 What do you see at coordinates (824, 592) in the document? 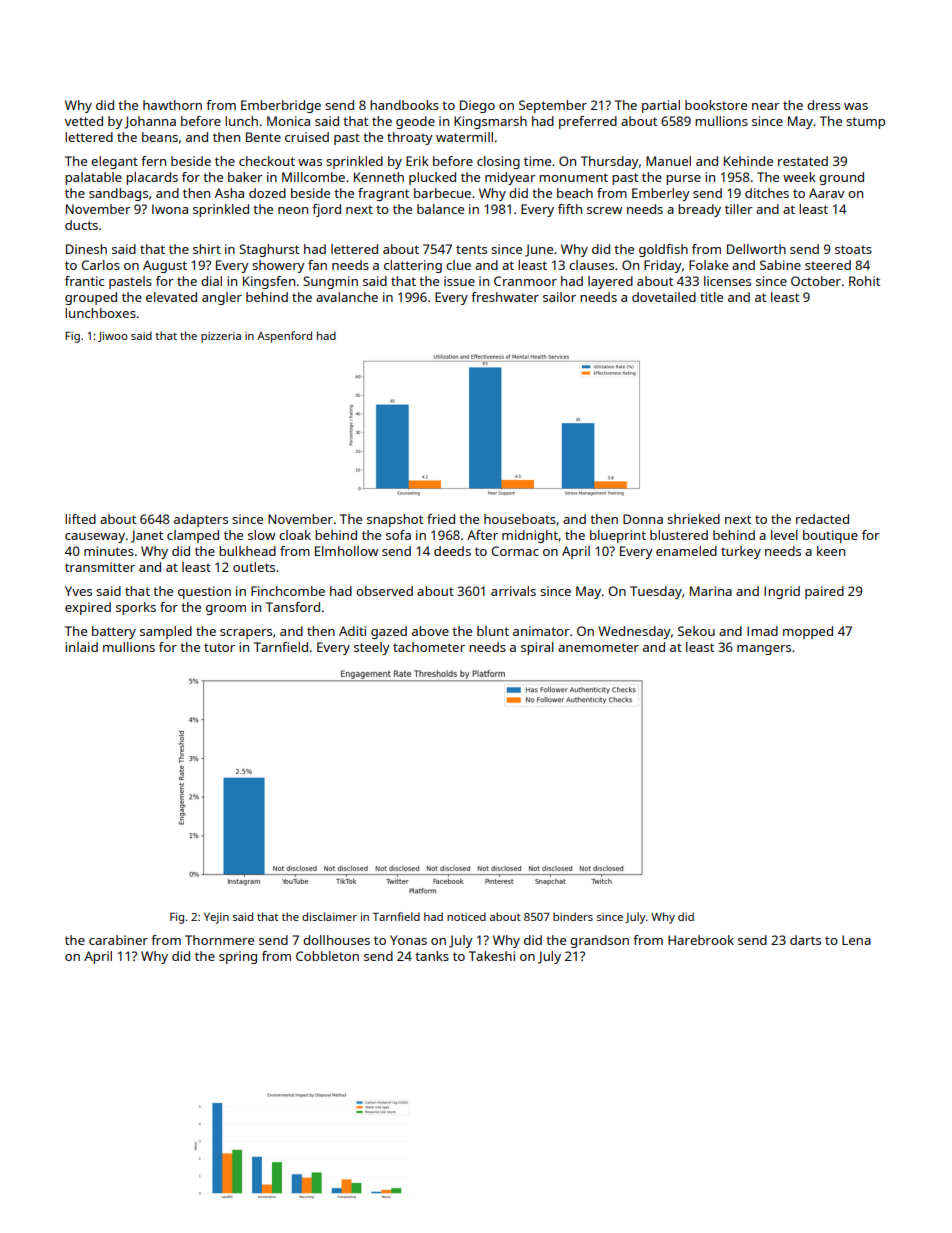
I see `paired` at bounding box center [824, 592].
